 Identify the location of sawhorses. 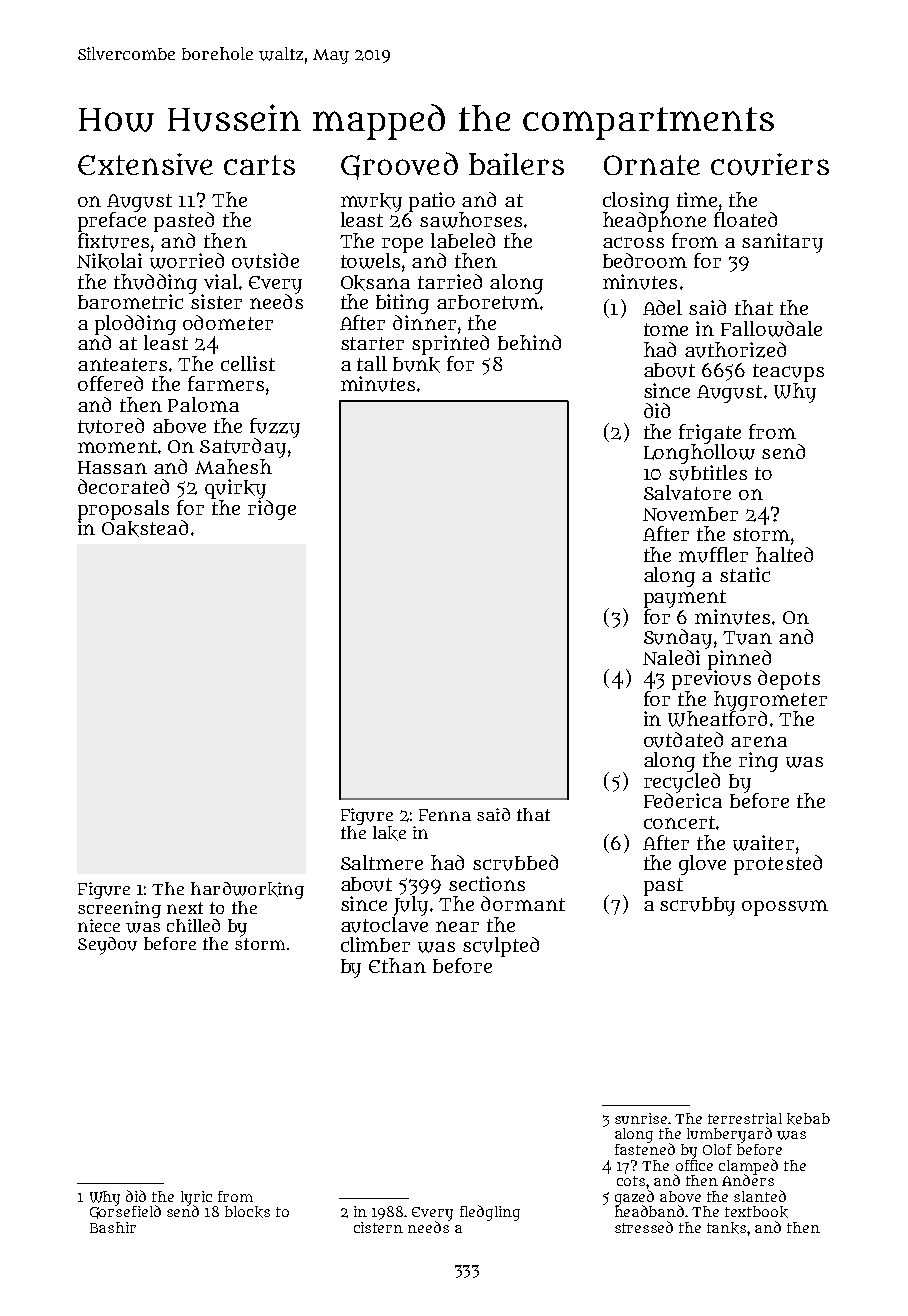
(471, 220).
